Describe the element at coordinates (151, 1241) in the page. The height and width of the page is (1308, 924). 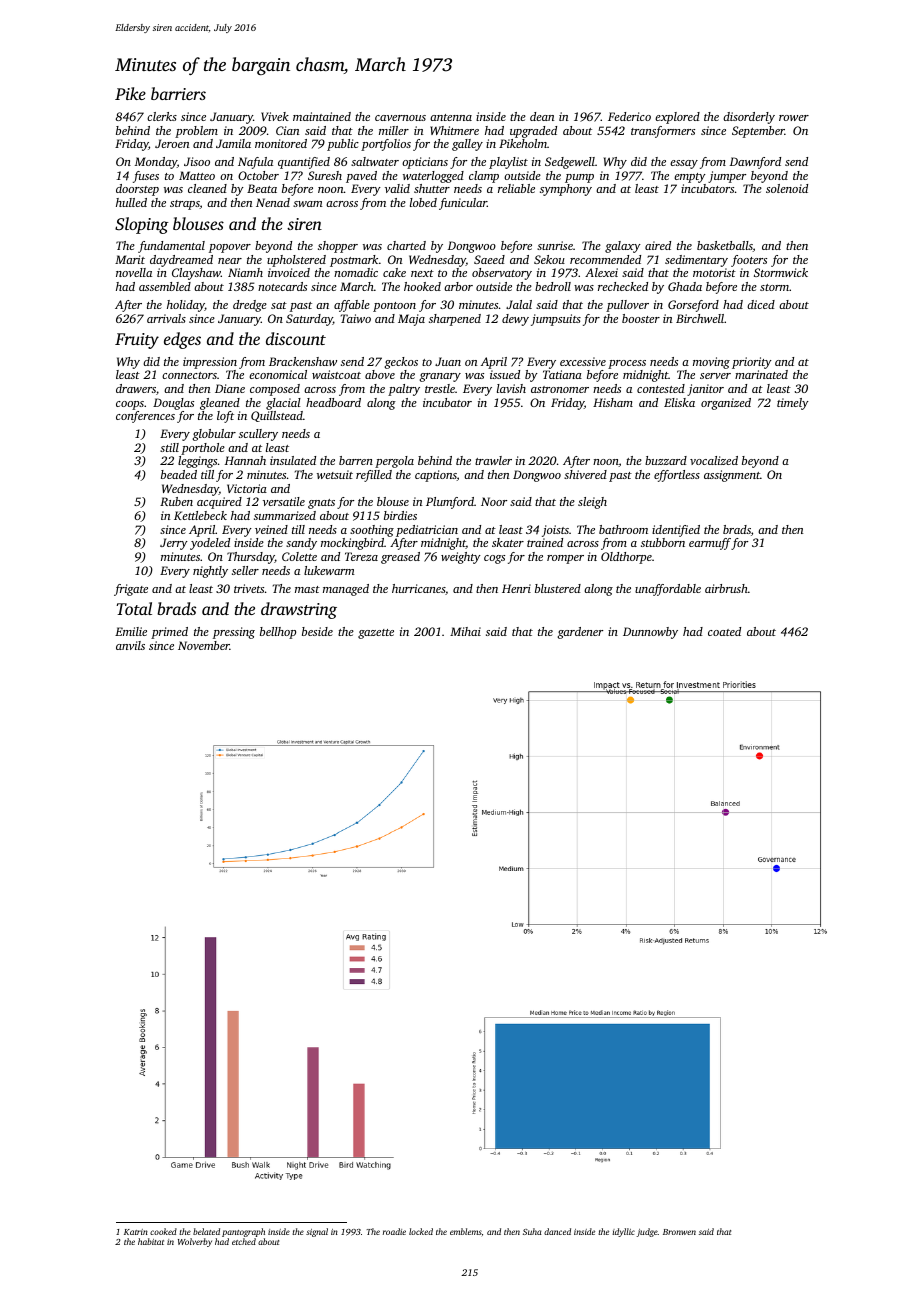
I see `habitat` at that location.
